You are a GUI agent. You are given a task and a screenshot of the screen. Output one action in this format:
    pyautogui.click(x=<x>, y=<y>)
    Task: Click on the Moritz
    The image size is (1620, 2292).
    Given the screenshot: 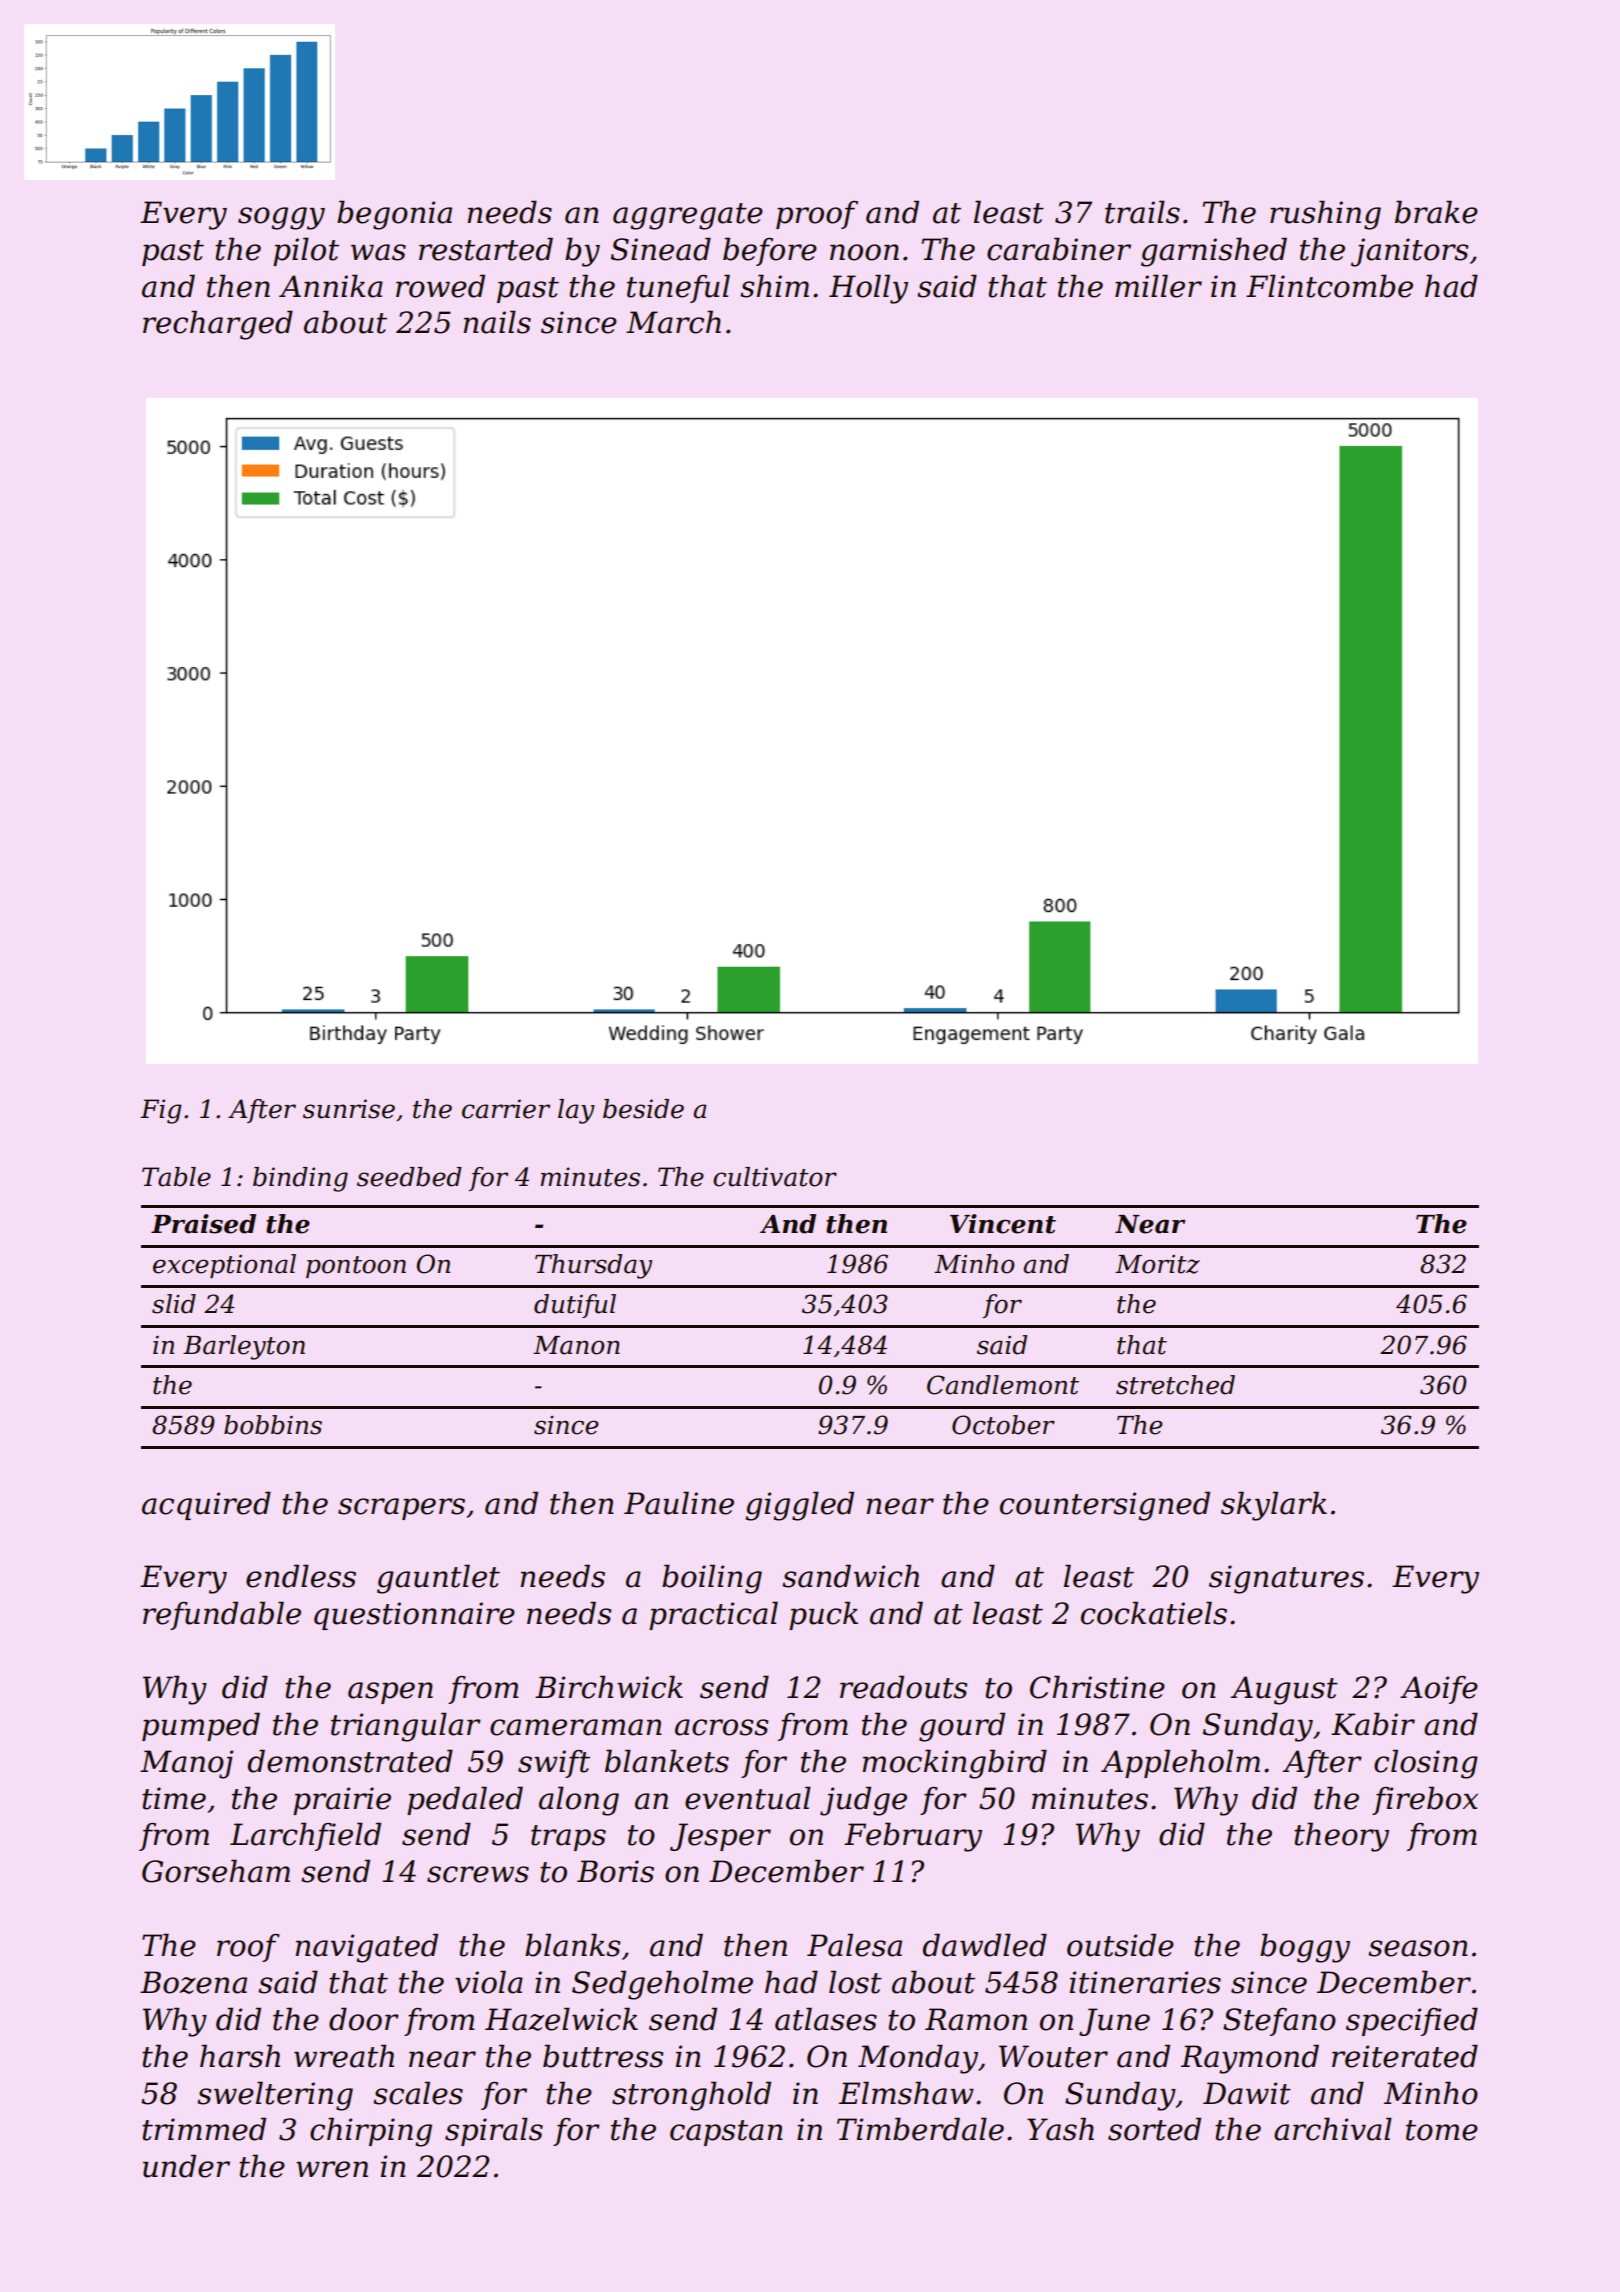 What is the action you would take?
    pyautogui.click(x=1157, y=1264)
